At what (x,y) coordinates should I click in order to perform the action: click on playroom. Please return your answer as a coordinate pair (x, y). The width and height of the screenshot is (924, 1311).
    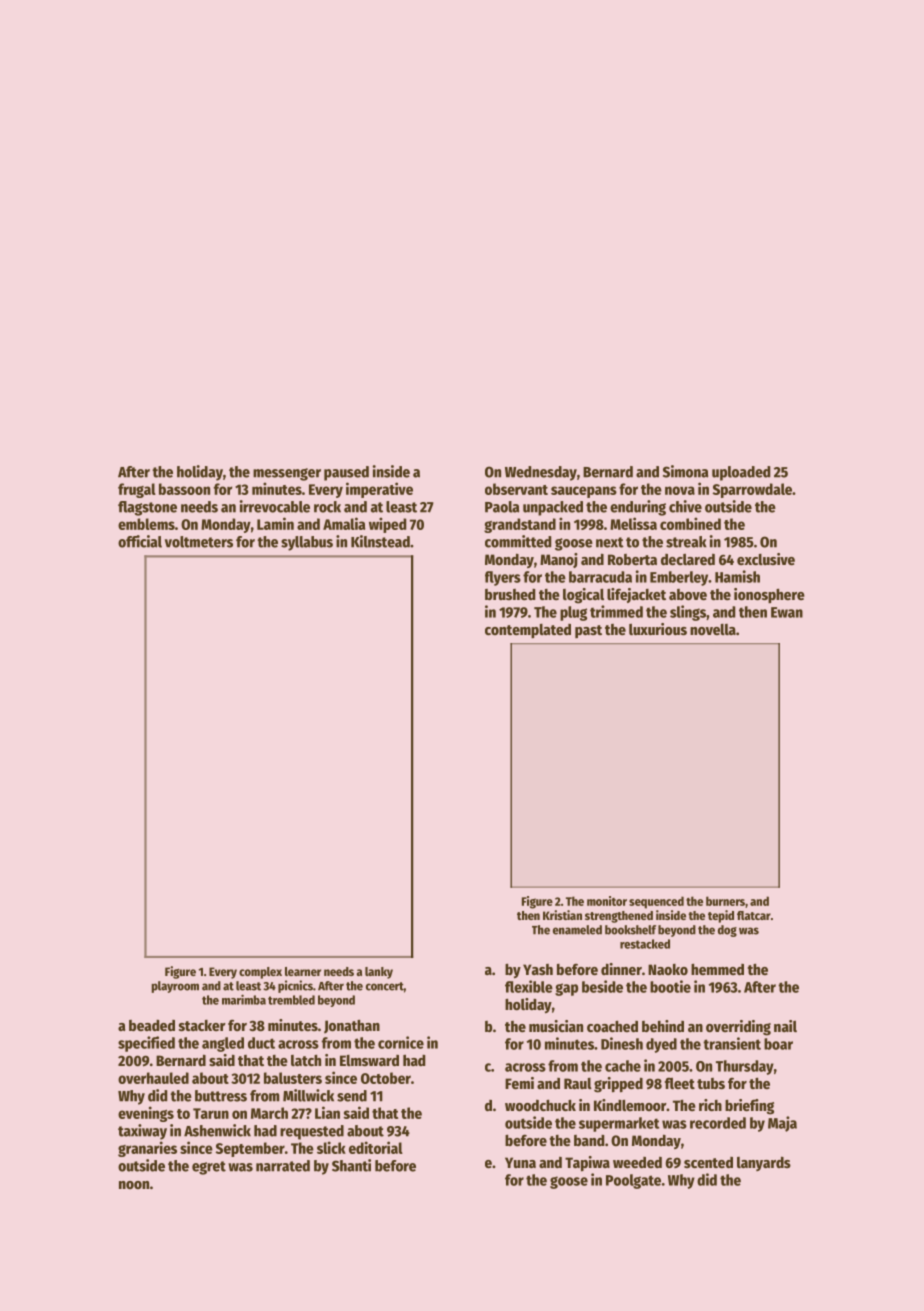
    Looking at the image, I should click on (175, 987).
